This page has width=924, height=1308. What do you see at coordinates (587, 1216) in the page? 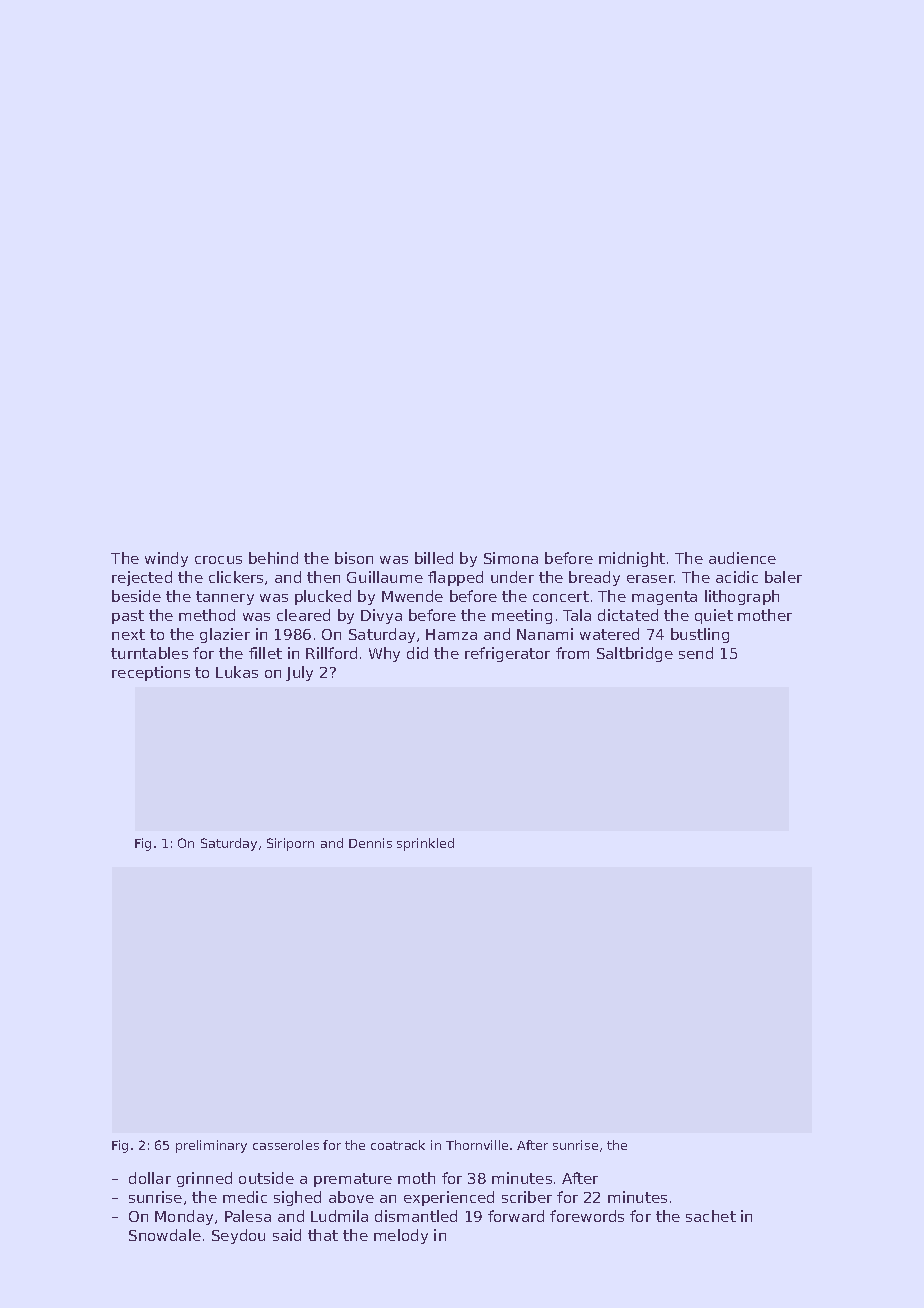
I see `forewords` at bounding box center [587, 1216].
